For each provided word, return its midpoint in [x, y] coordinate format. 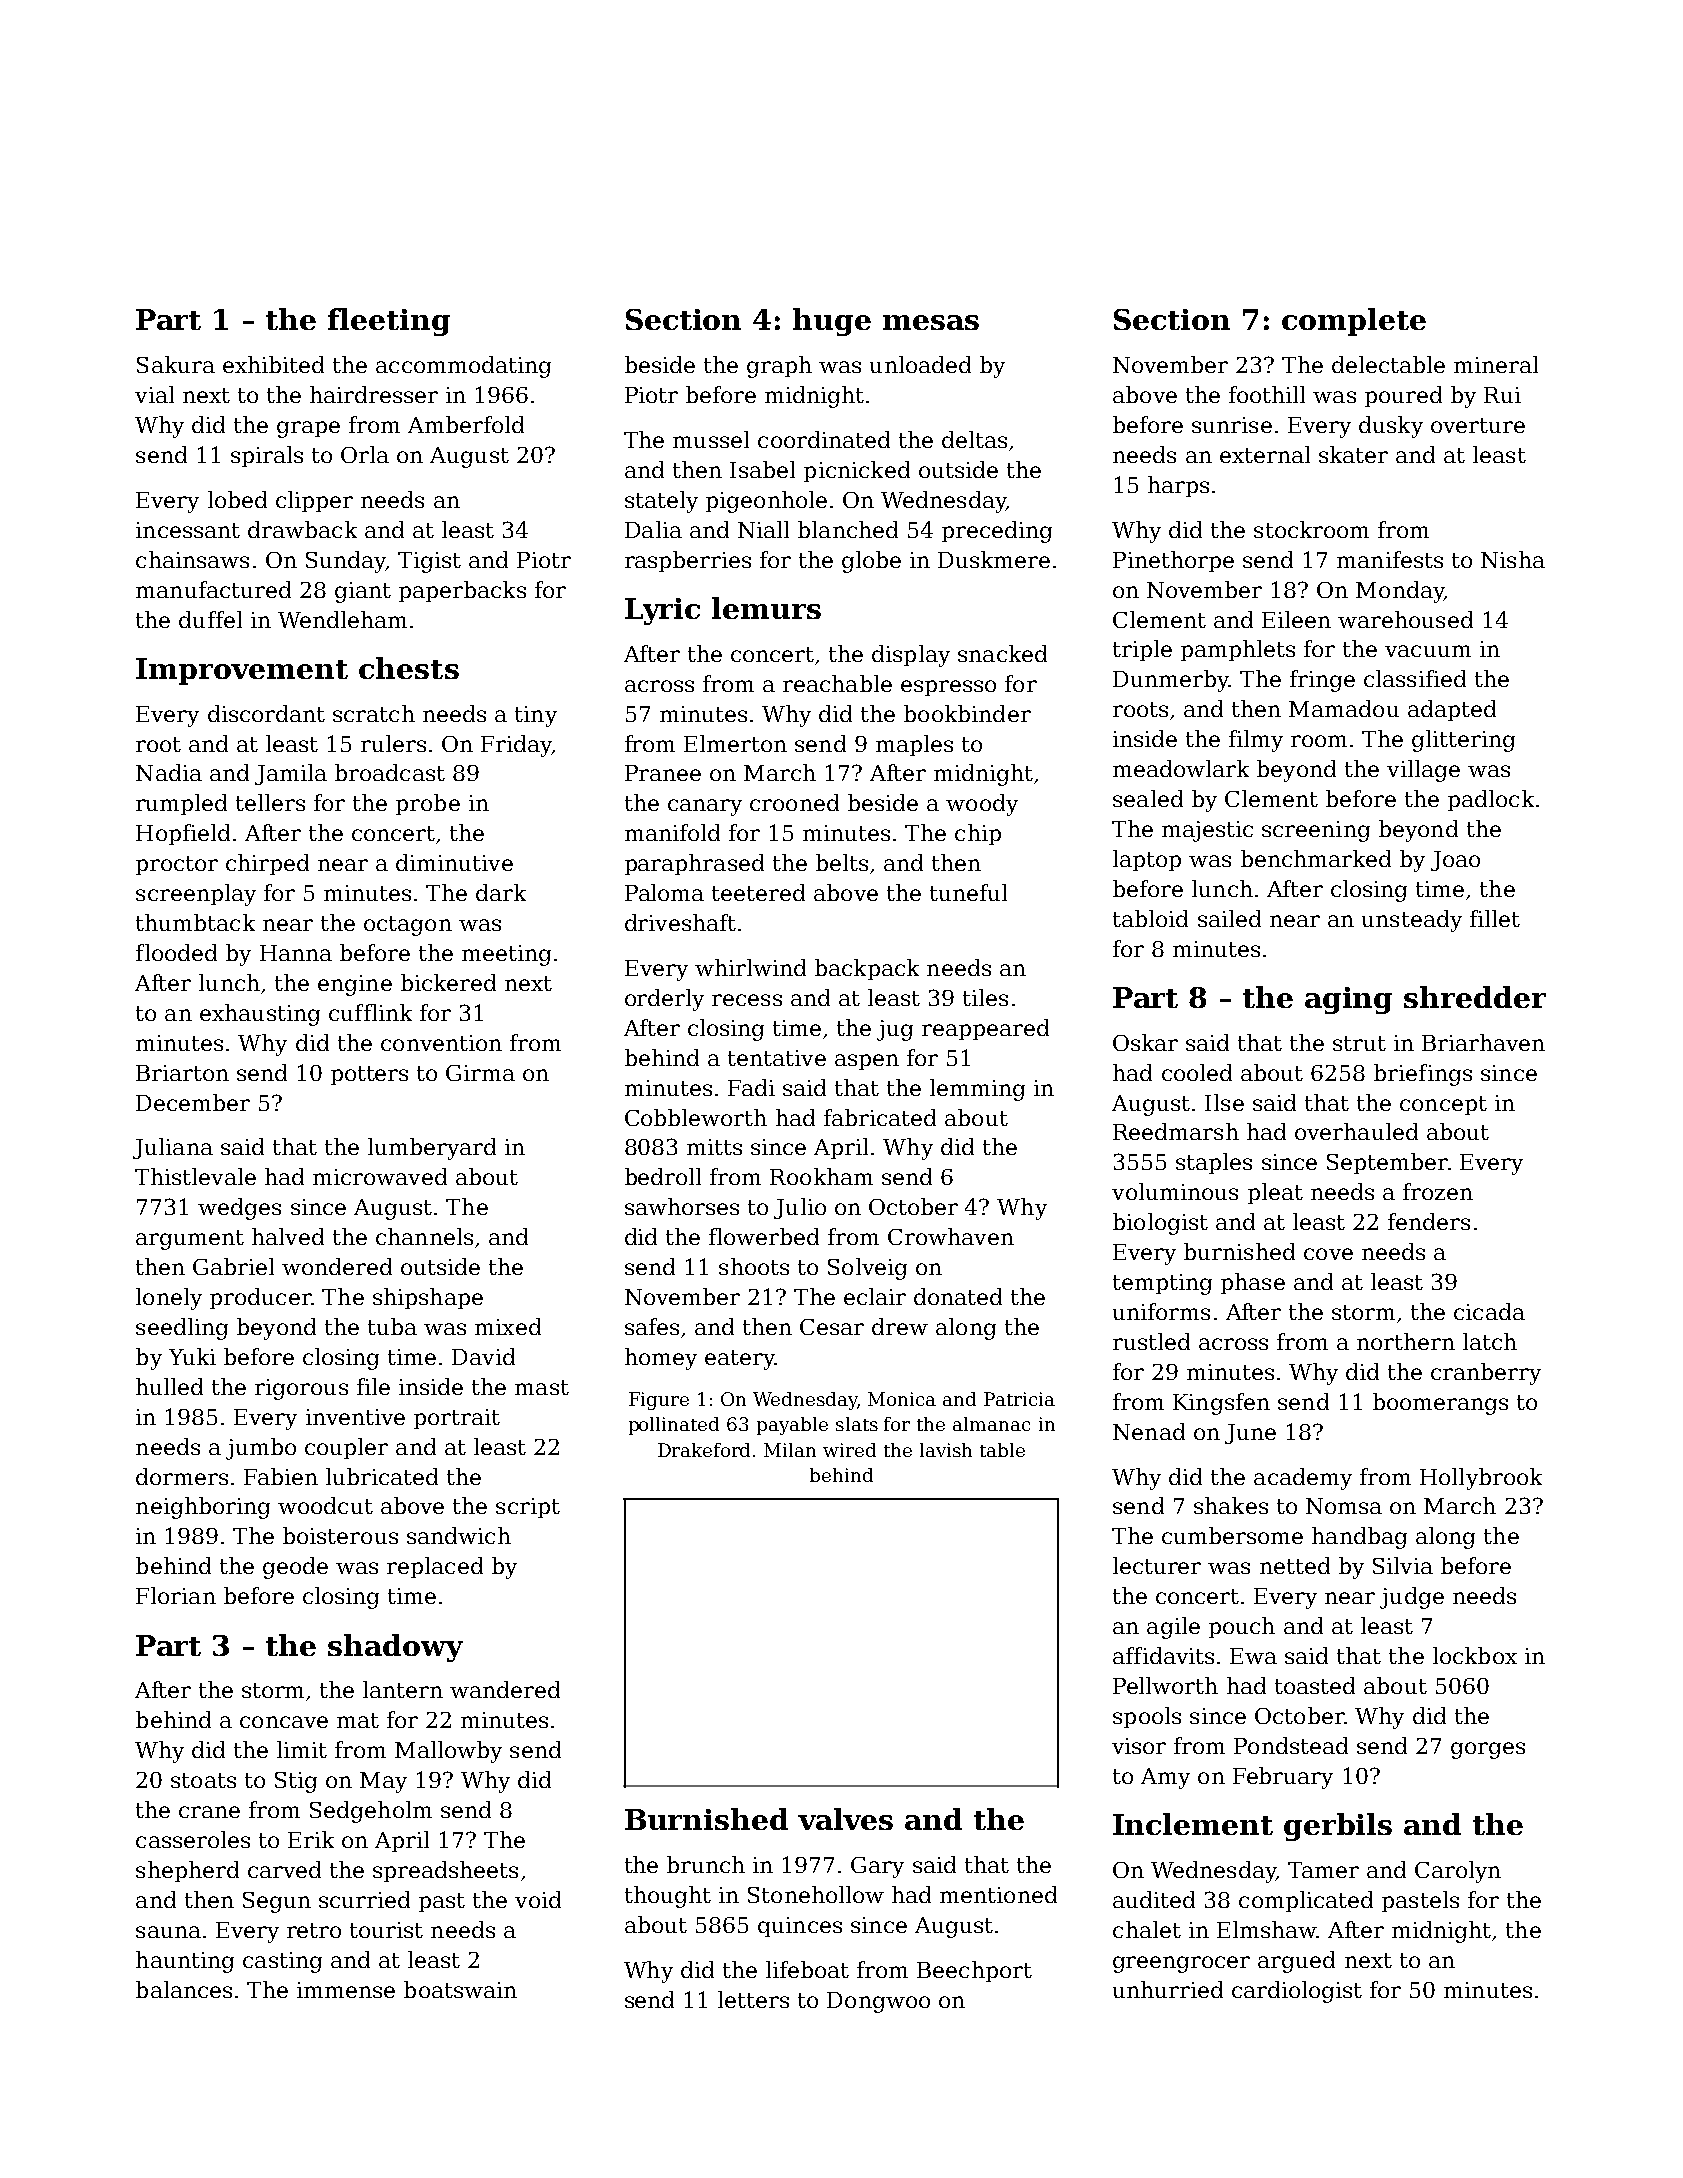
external [1265, 454]
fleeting [389, 322]
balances [184, 1989]
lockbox [1475, 1655]
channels [424, 1236]
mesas [931, 322]
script [528, 1508]
